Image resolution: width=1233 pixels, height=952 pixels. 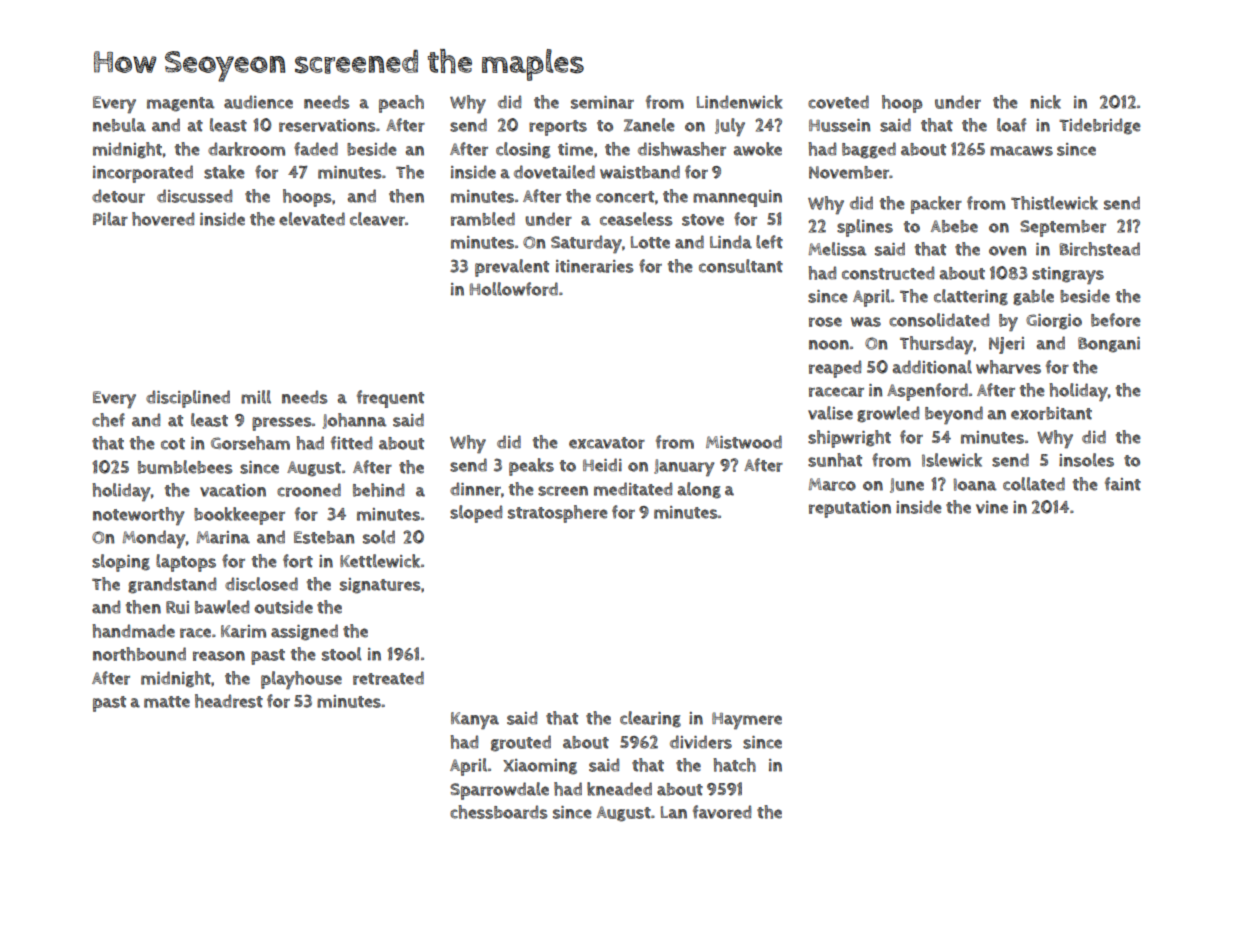 What do you see at coordinates (250, 443) in the page?
I see `Gorseham` at bounding box center [250, 443].
